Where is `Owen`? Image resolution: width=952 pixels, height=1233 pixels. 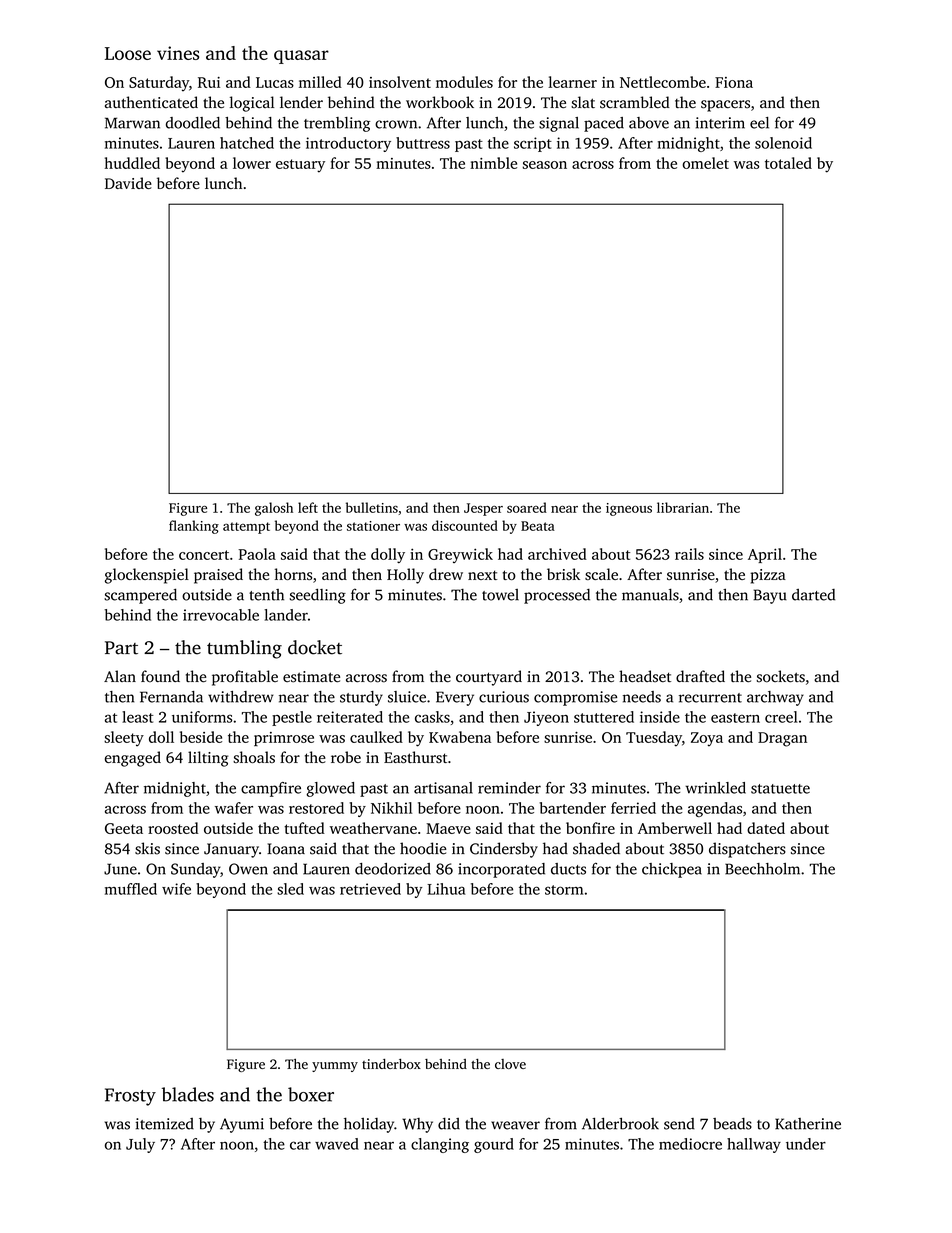 Owen is located at coordinates (248, 869).
